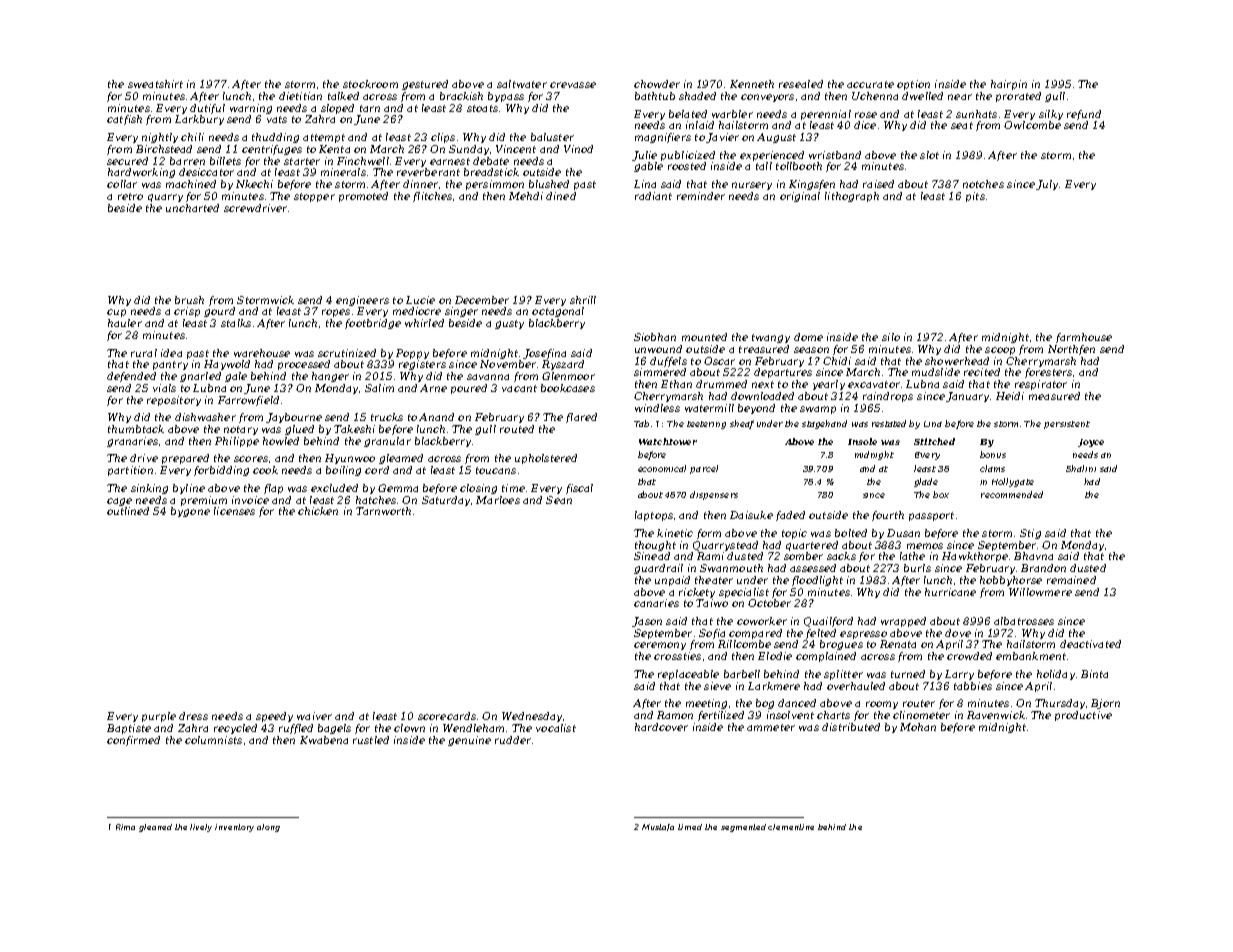 Image resolution: width=1233 pixels, height=952 pixels. Describe the element at coordinates (888, 516) in the screenshot. I see `fourth` at that location.
